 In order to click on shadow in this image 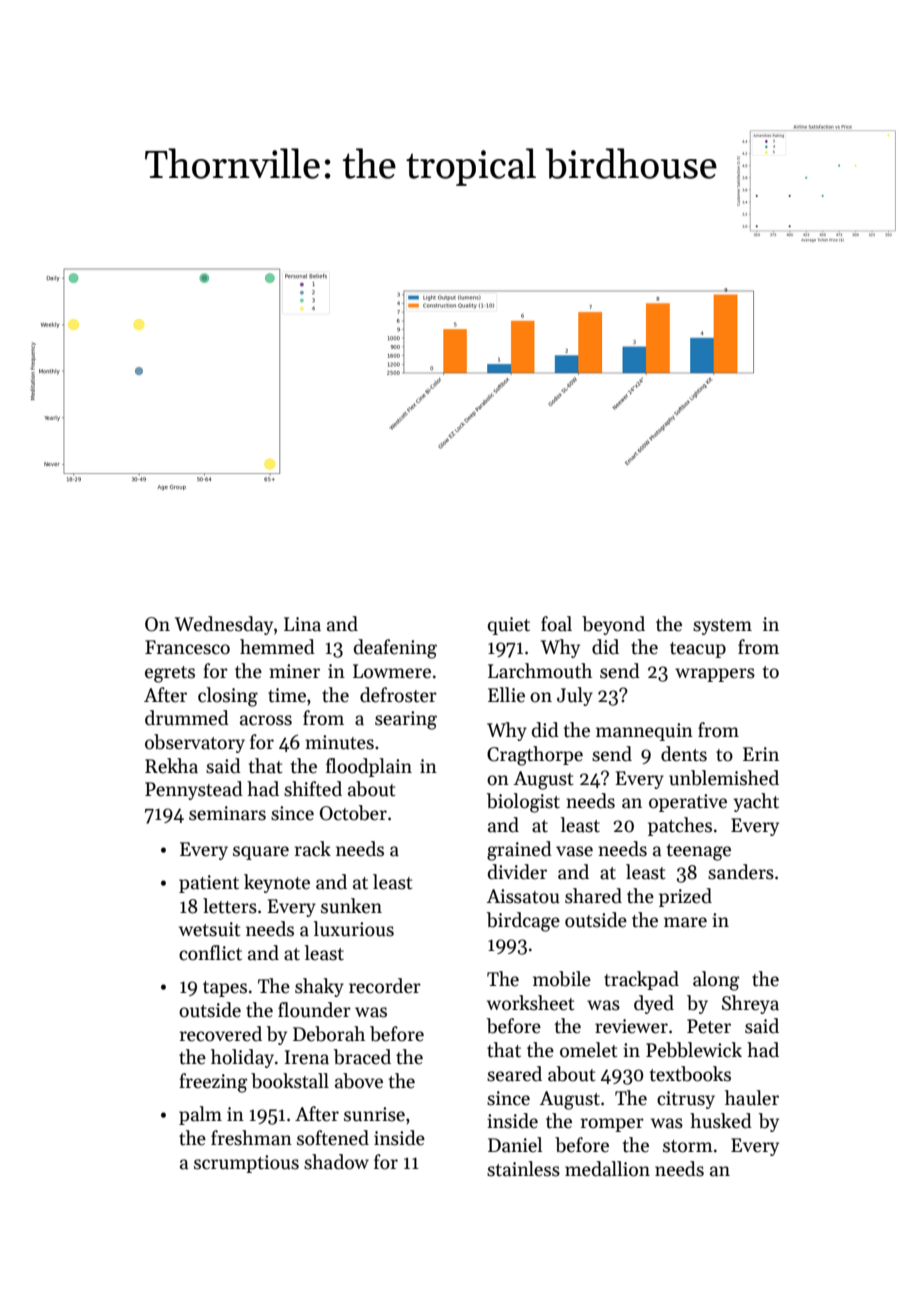, I will do `click(336, 1162)`.
